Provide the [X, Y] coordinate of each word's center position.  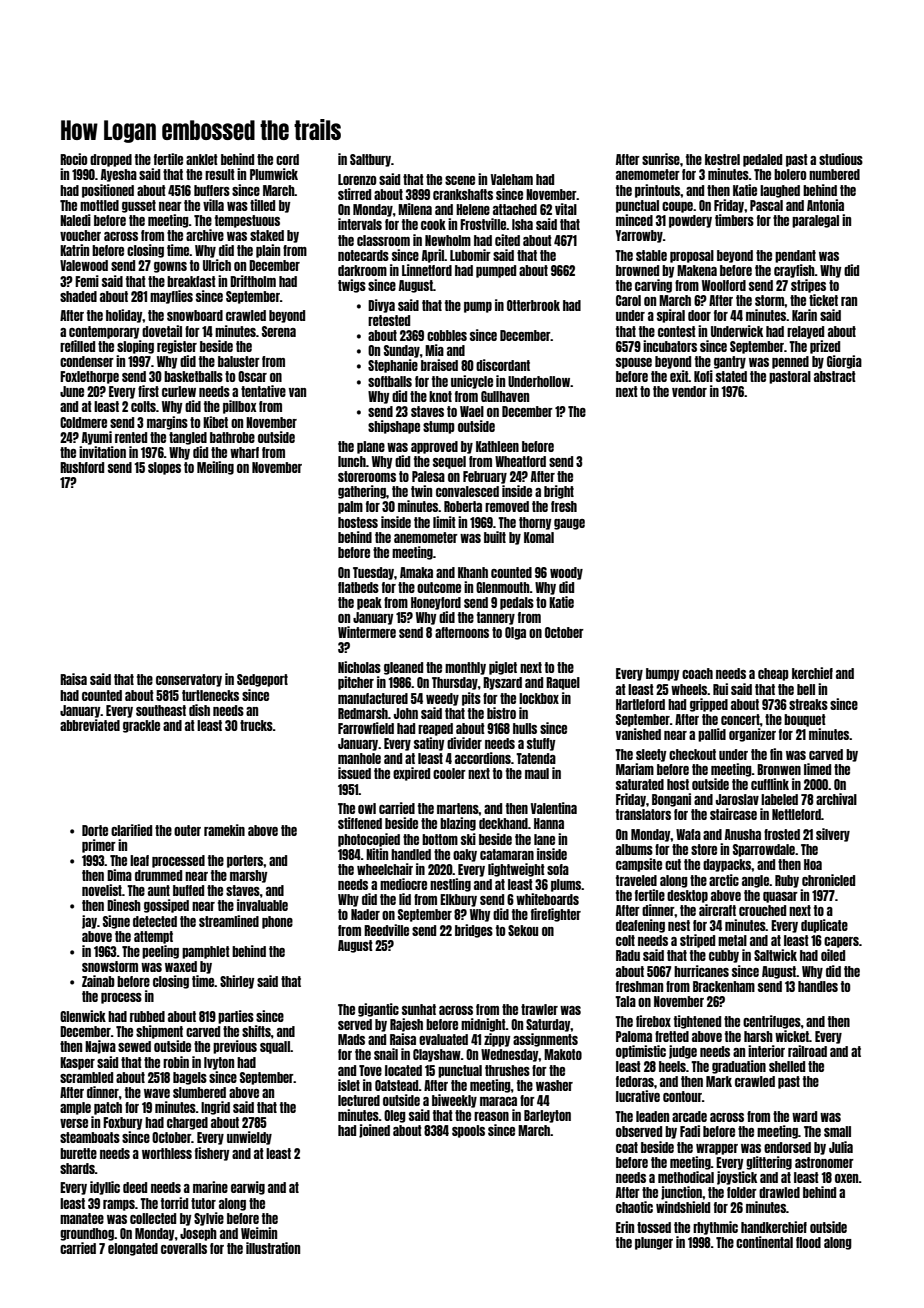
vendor [689, 391]
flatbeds [358, 587]
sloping [135, 347]
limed [817, 769]
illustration [273, 1248]
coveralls [184, 1248]
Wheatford [520, 461]
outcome [439, 587]
